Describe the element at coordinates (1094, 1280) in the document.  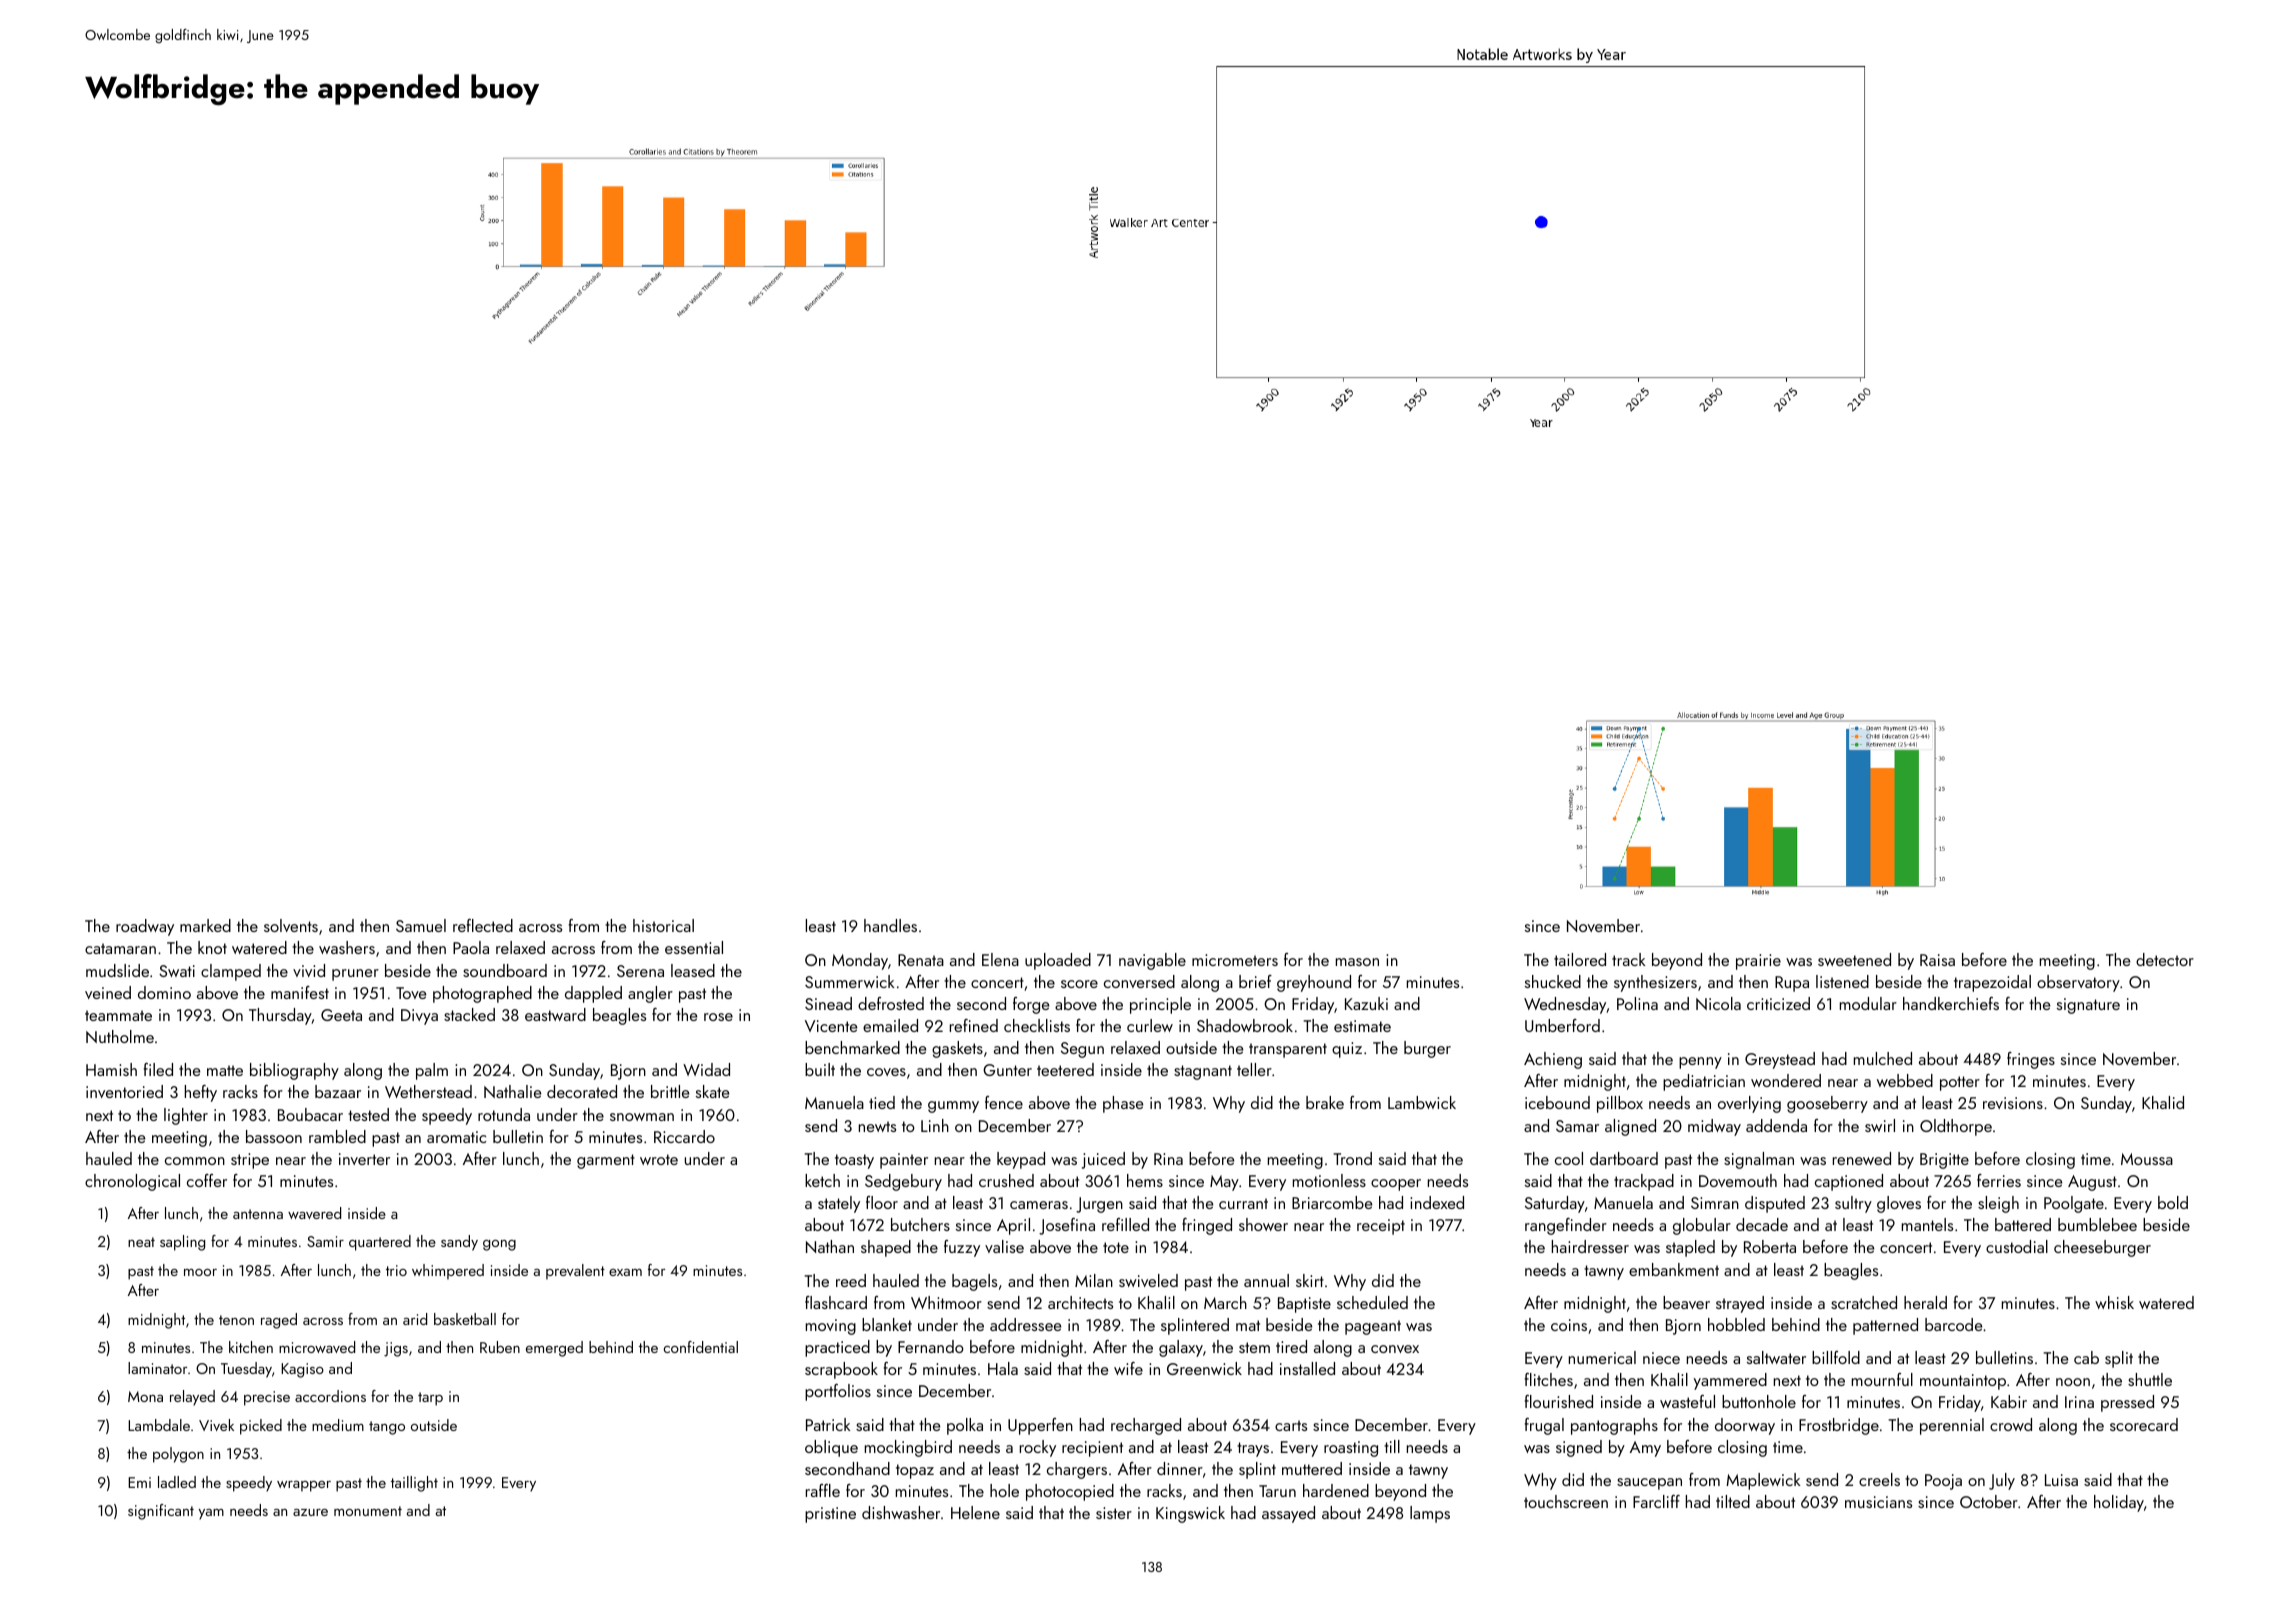
I see `Milan` at that location.
